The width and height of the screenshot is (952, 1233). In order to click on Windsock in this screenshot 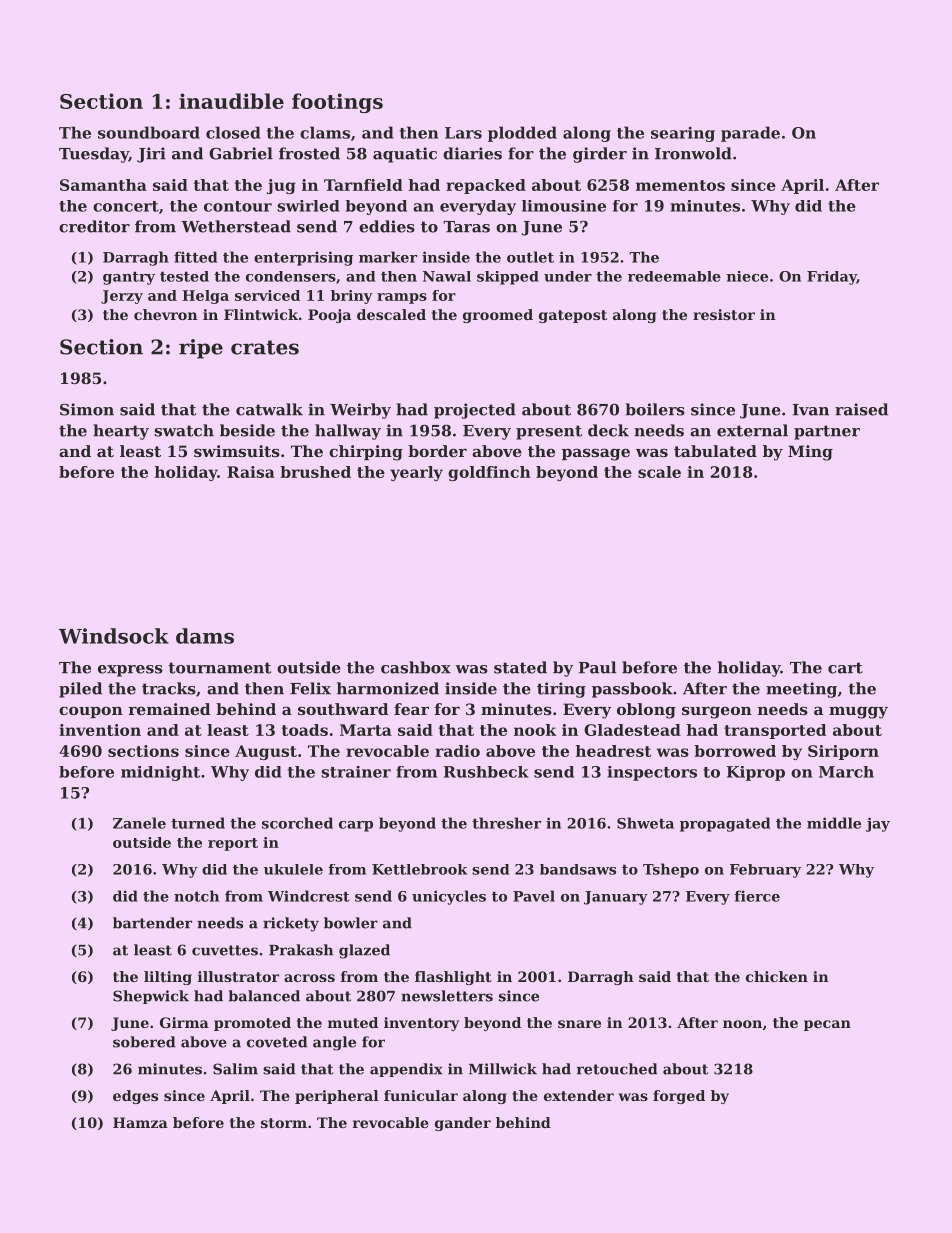, I will do `click(114, 636)`.
